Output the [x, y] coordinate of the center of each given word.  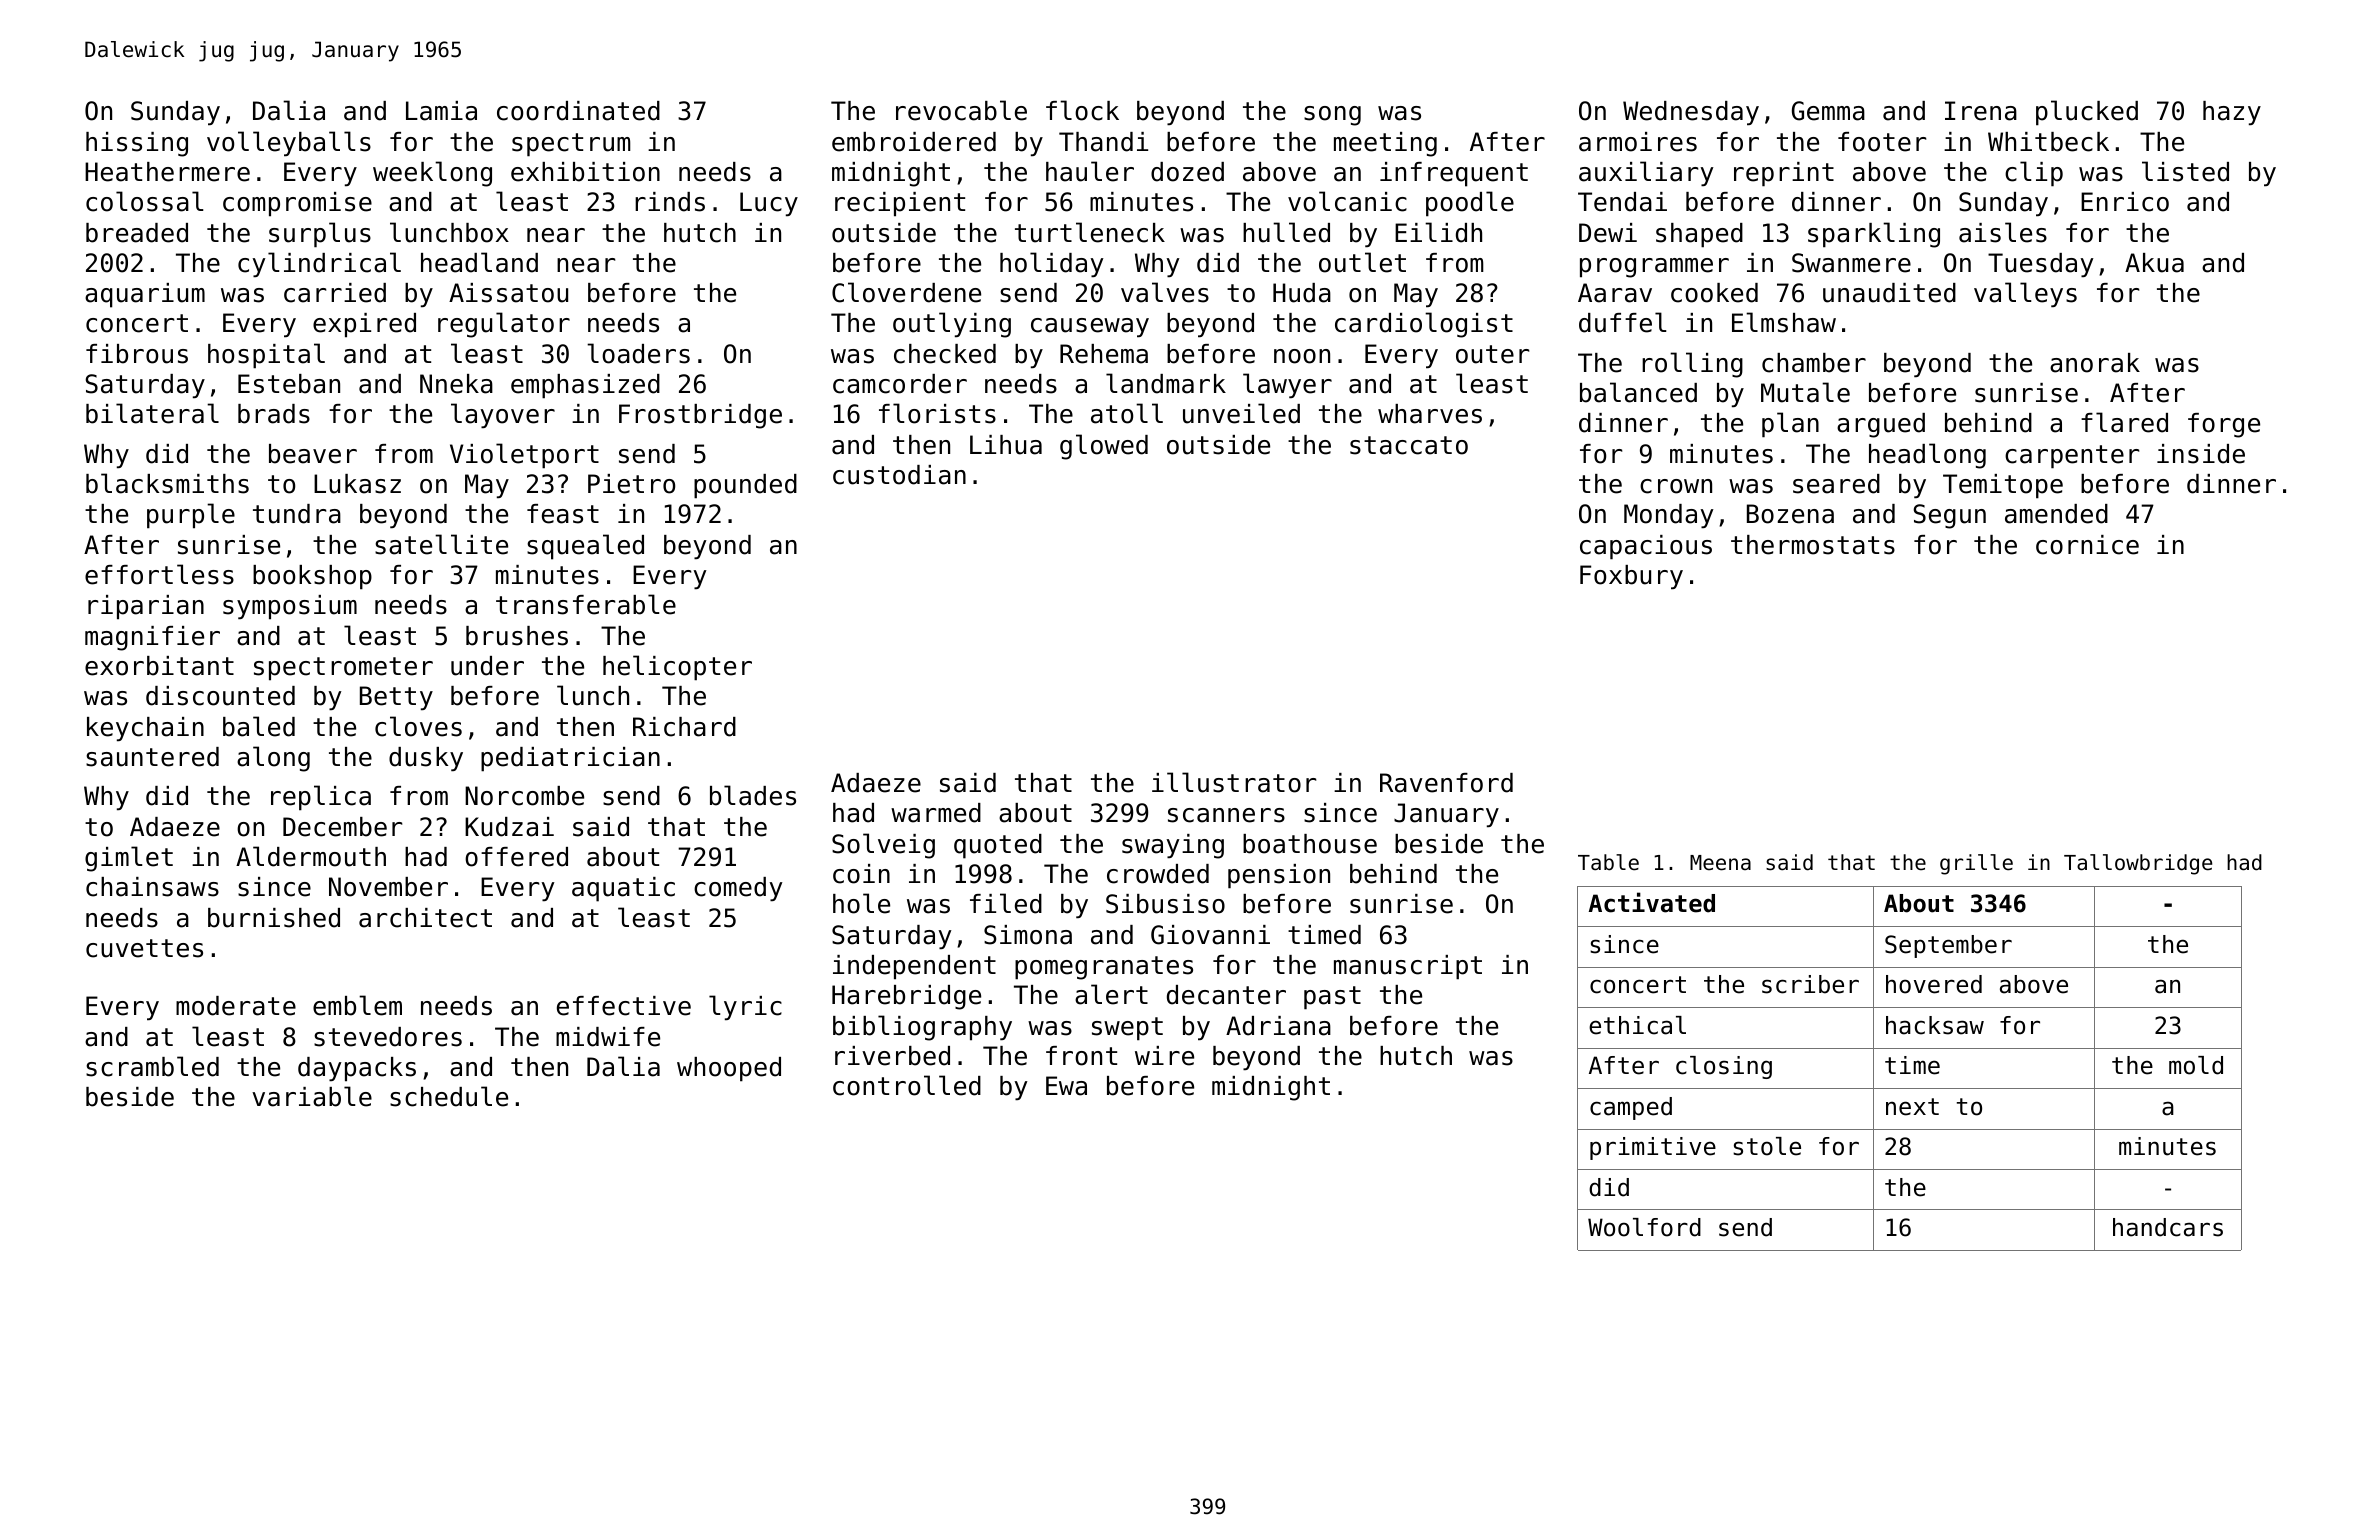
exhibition [585, 172]
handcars [2168, 1227]
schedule [449, 1096]
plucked [2087, 113]
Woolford [1644, 1227]
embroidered [914, 142]
